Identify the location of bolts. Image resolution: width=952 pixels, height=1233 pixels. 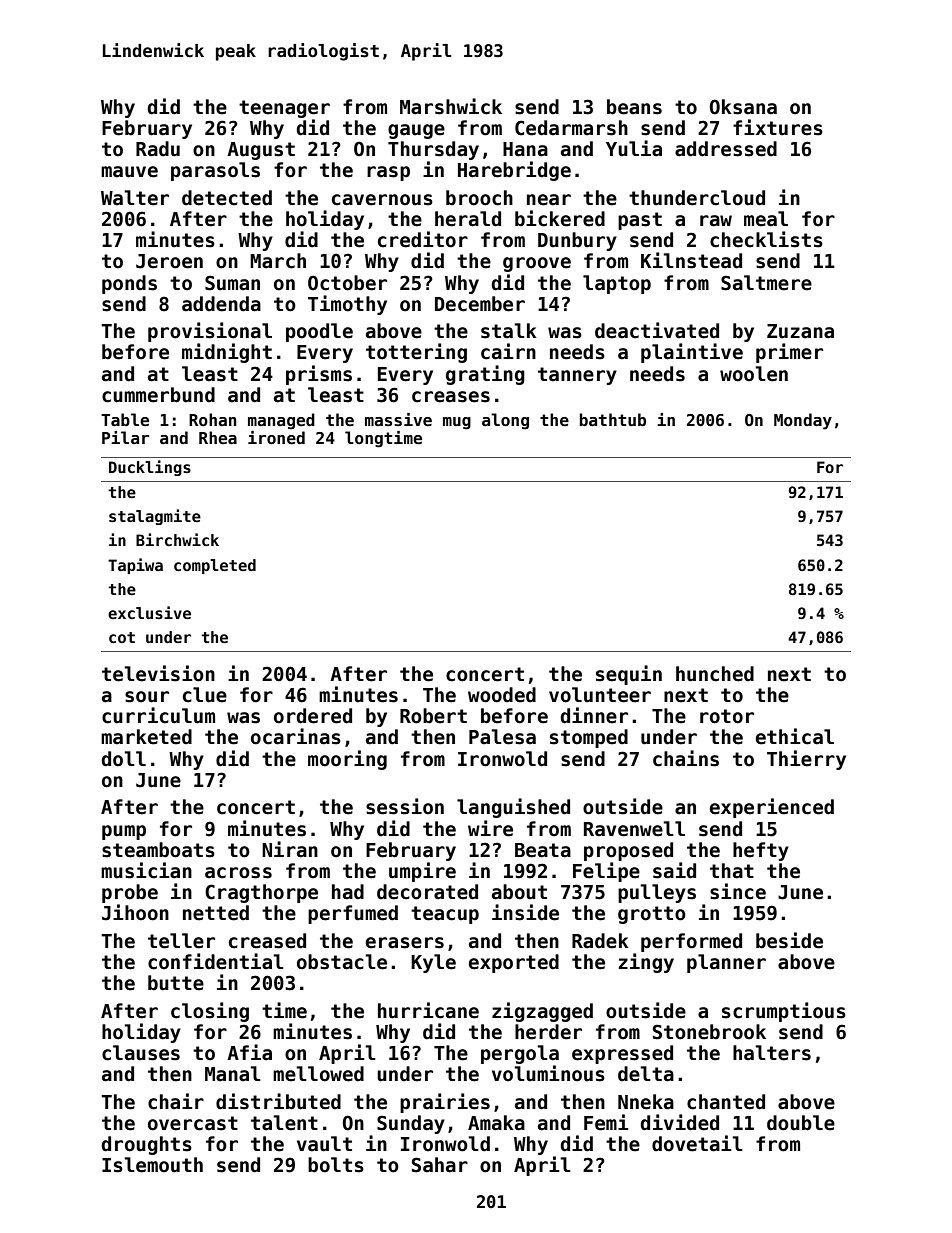
(336, 1165).
